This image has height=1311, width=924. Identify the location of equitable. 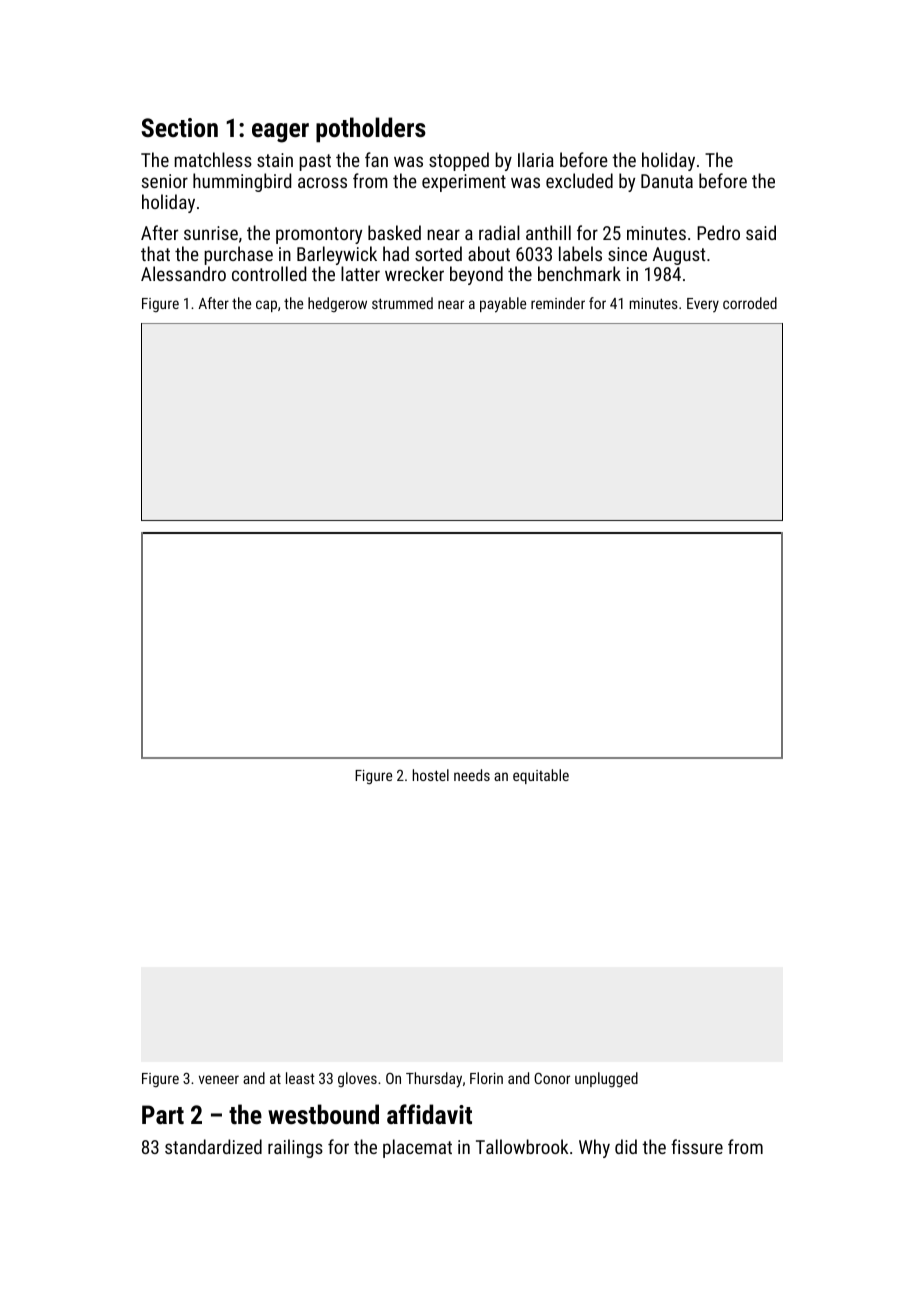
(541, 776).
